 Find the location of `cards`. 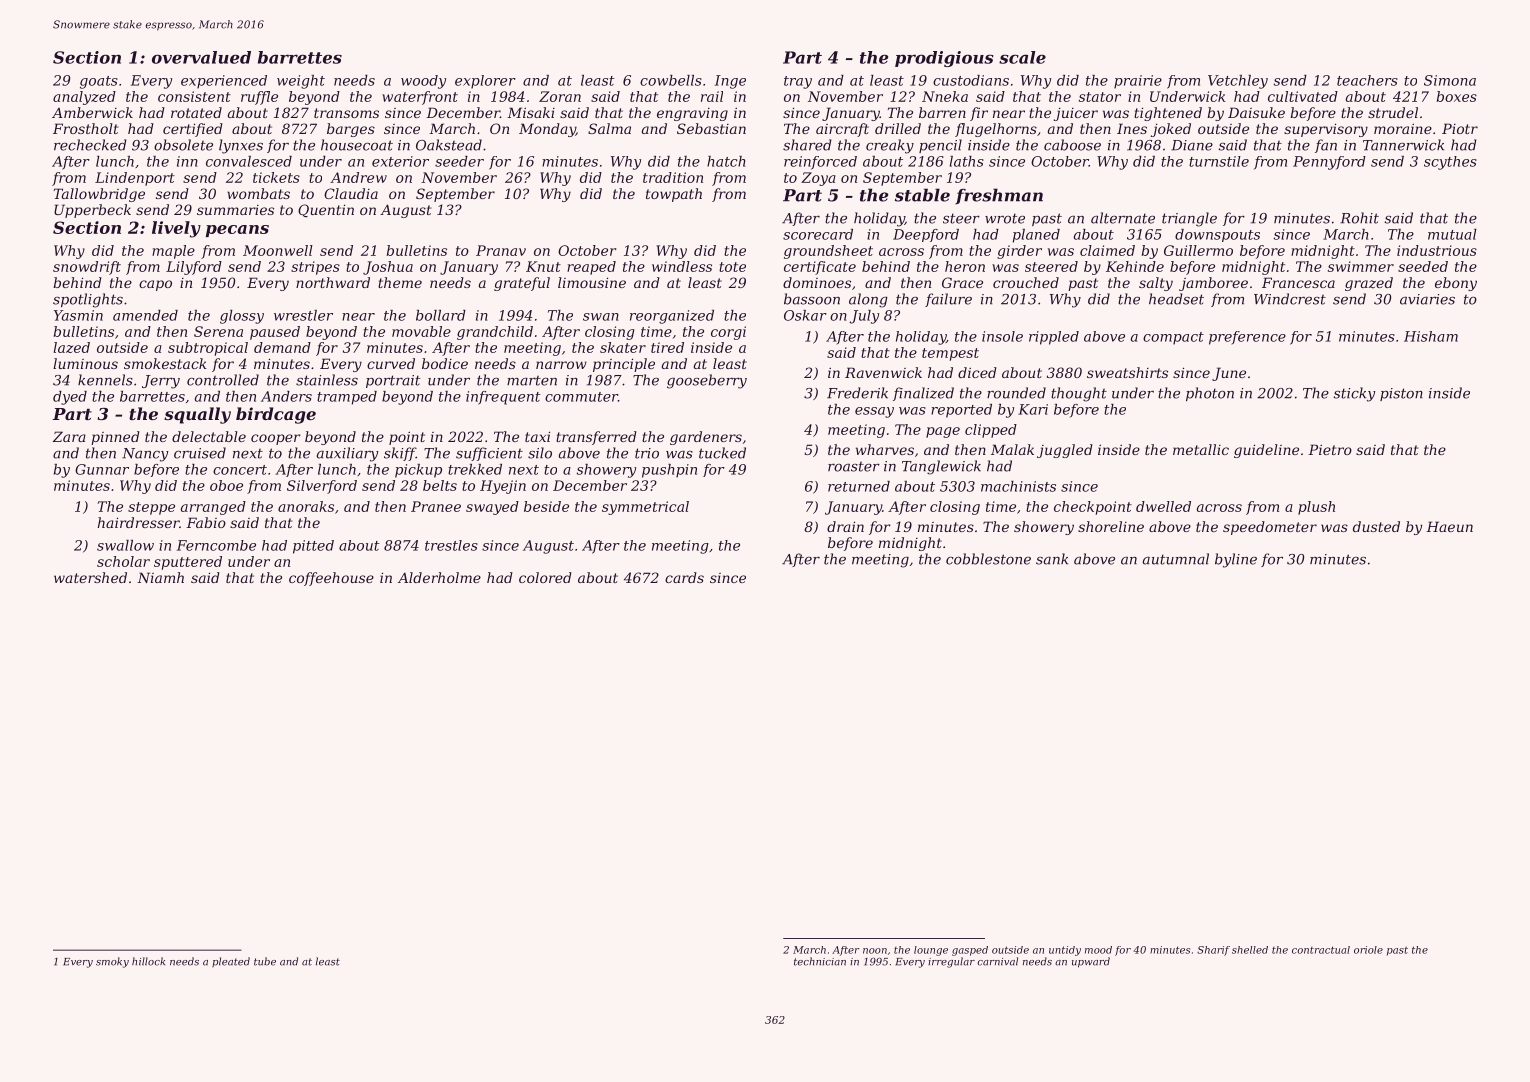

cards is located at coordinates (684, 577).
